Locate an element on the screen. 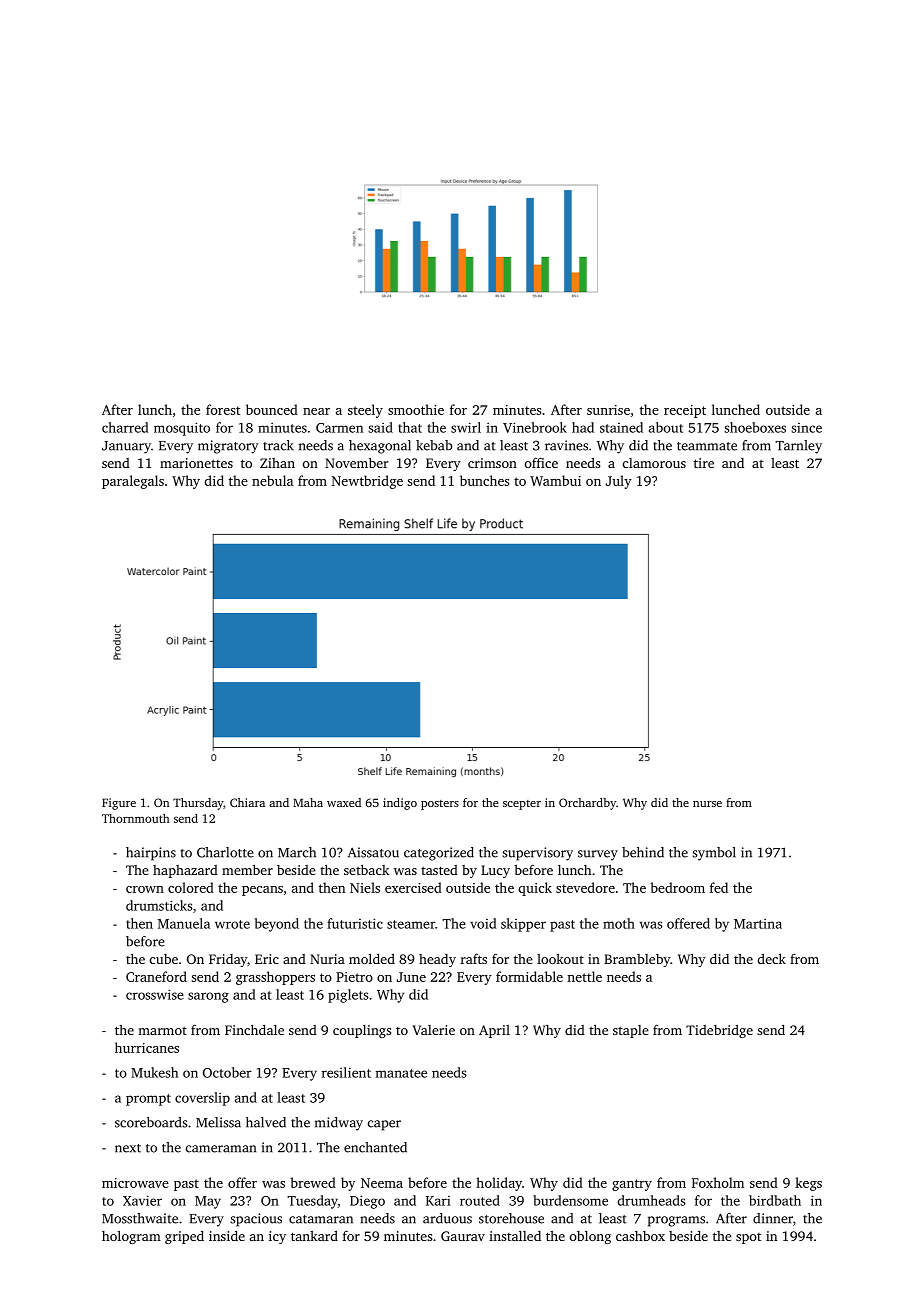 The height and width of the screenshot is (1308, 924). nurse is located at coordinates (707, 804).
